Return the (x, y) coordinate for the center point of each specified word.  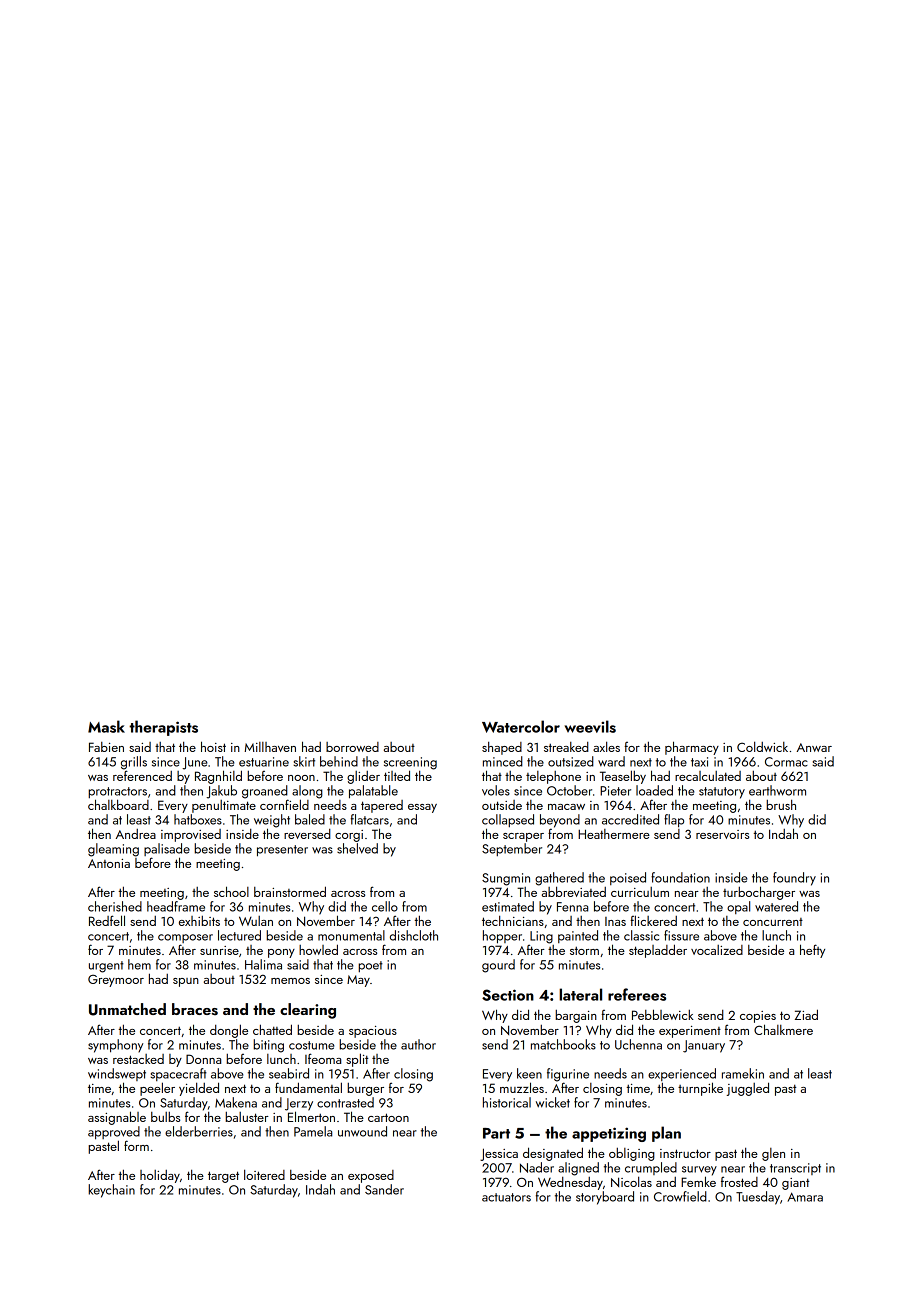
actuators (506, 1197)
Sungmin (506, 879)
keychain (111, 1191)
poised (628, 878)
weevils (590, 726)
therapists (163, 728)
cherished (115, 906)
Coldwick (762, 746)
